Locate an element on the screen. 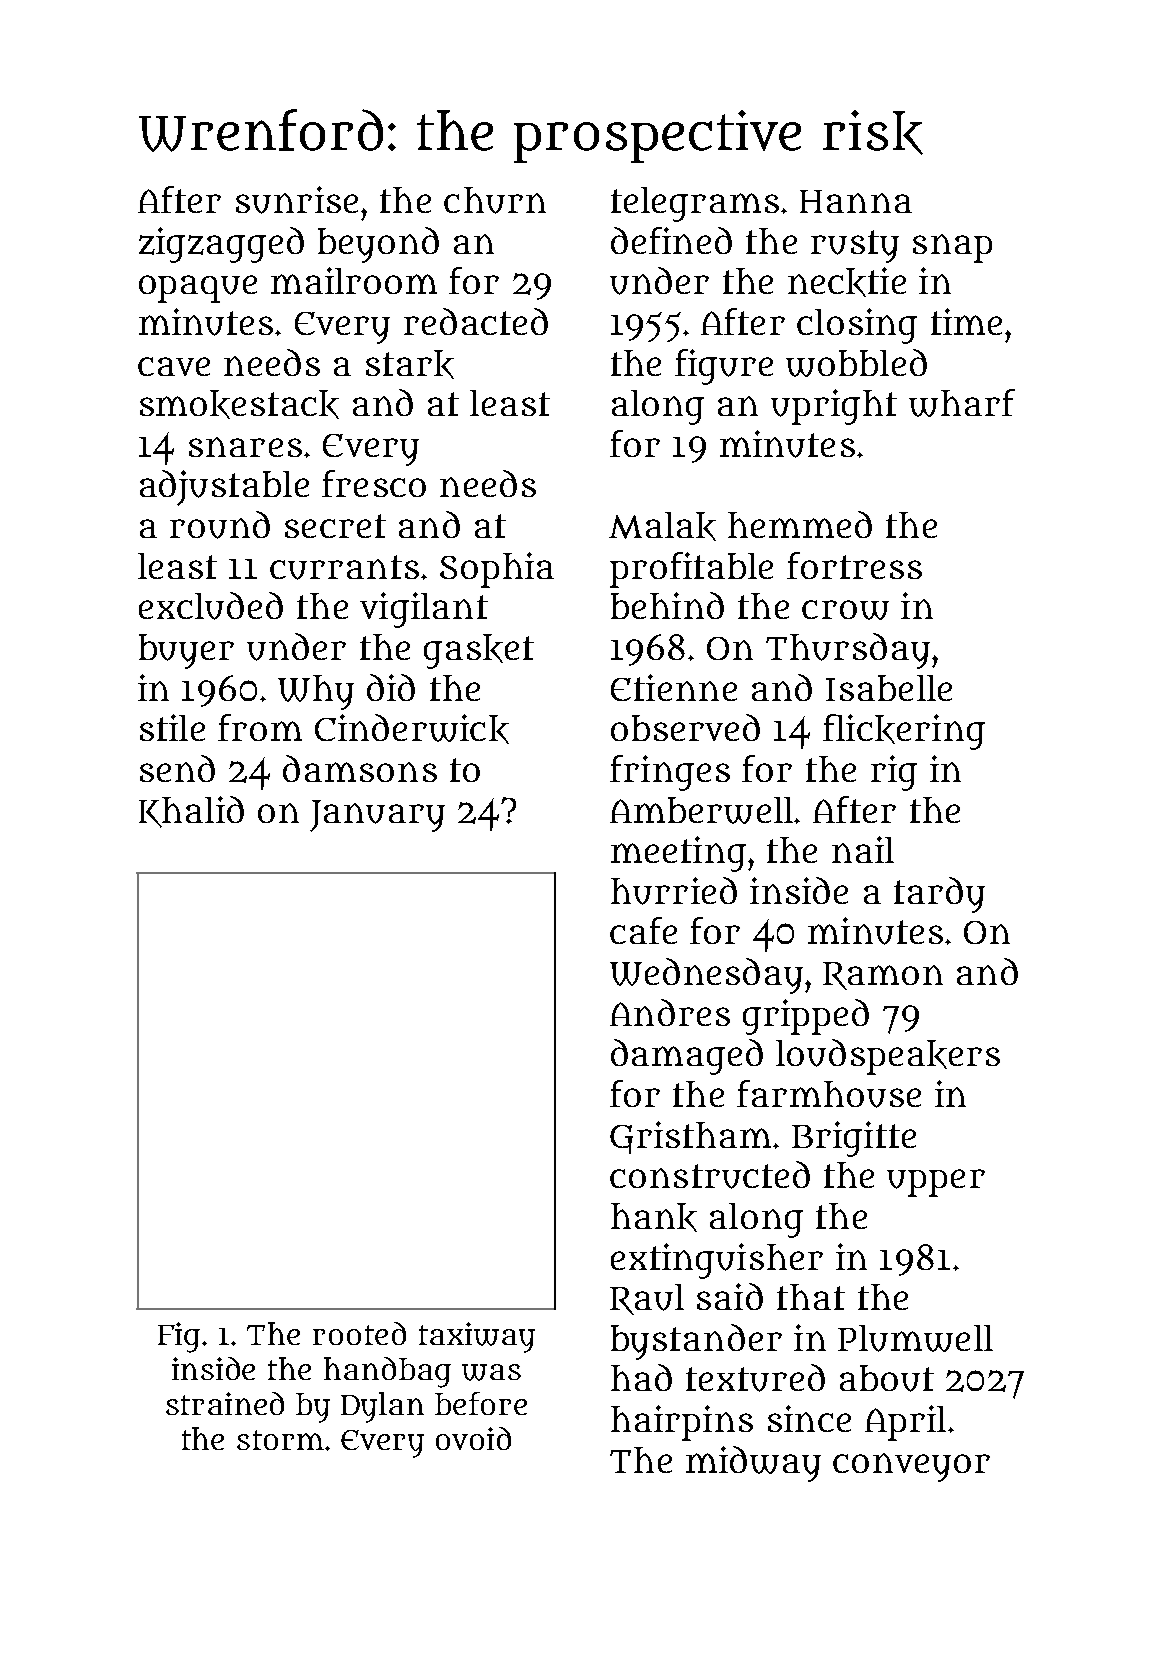  rooted is located at coordinates (359, 1333).
